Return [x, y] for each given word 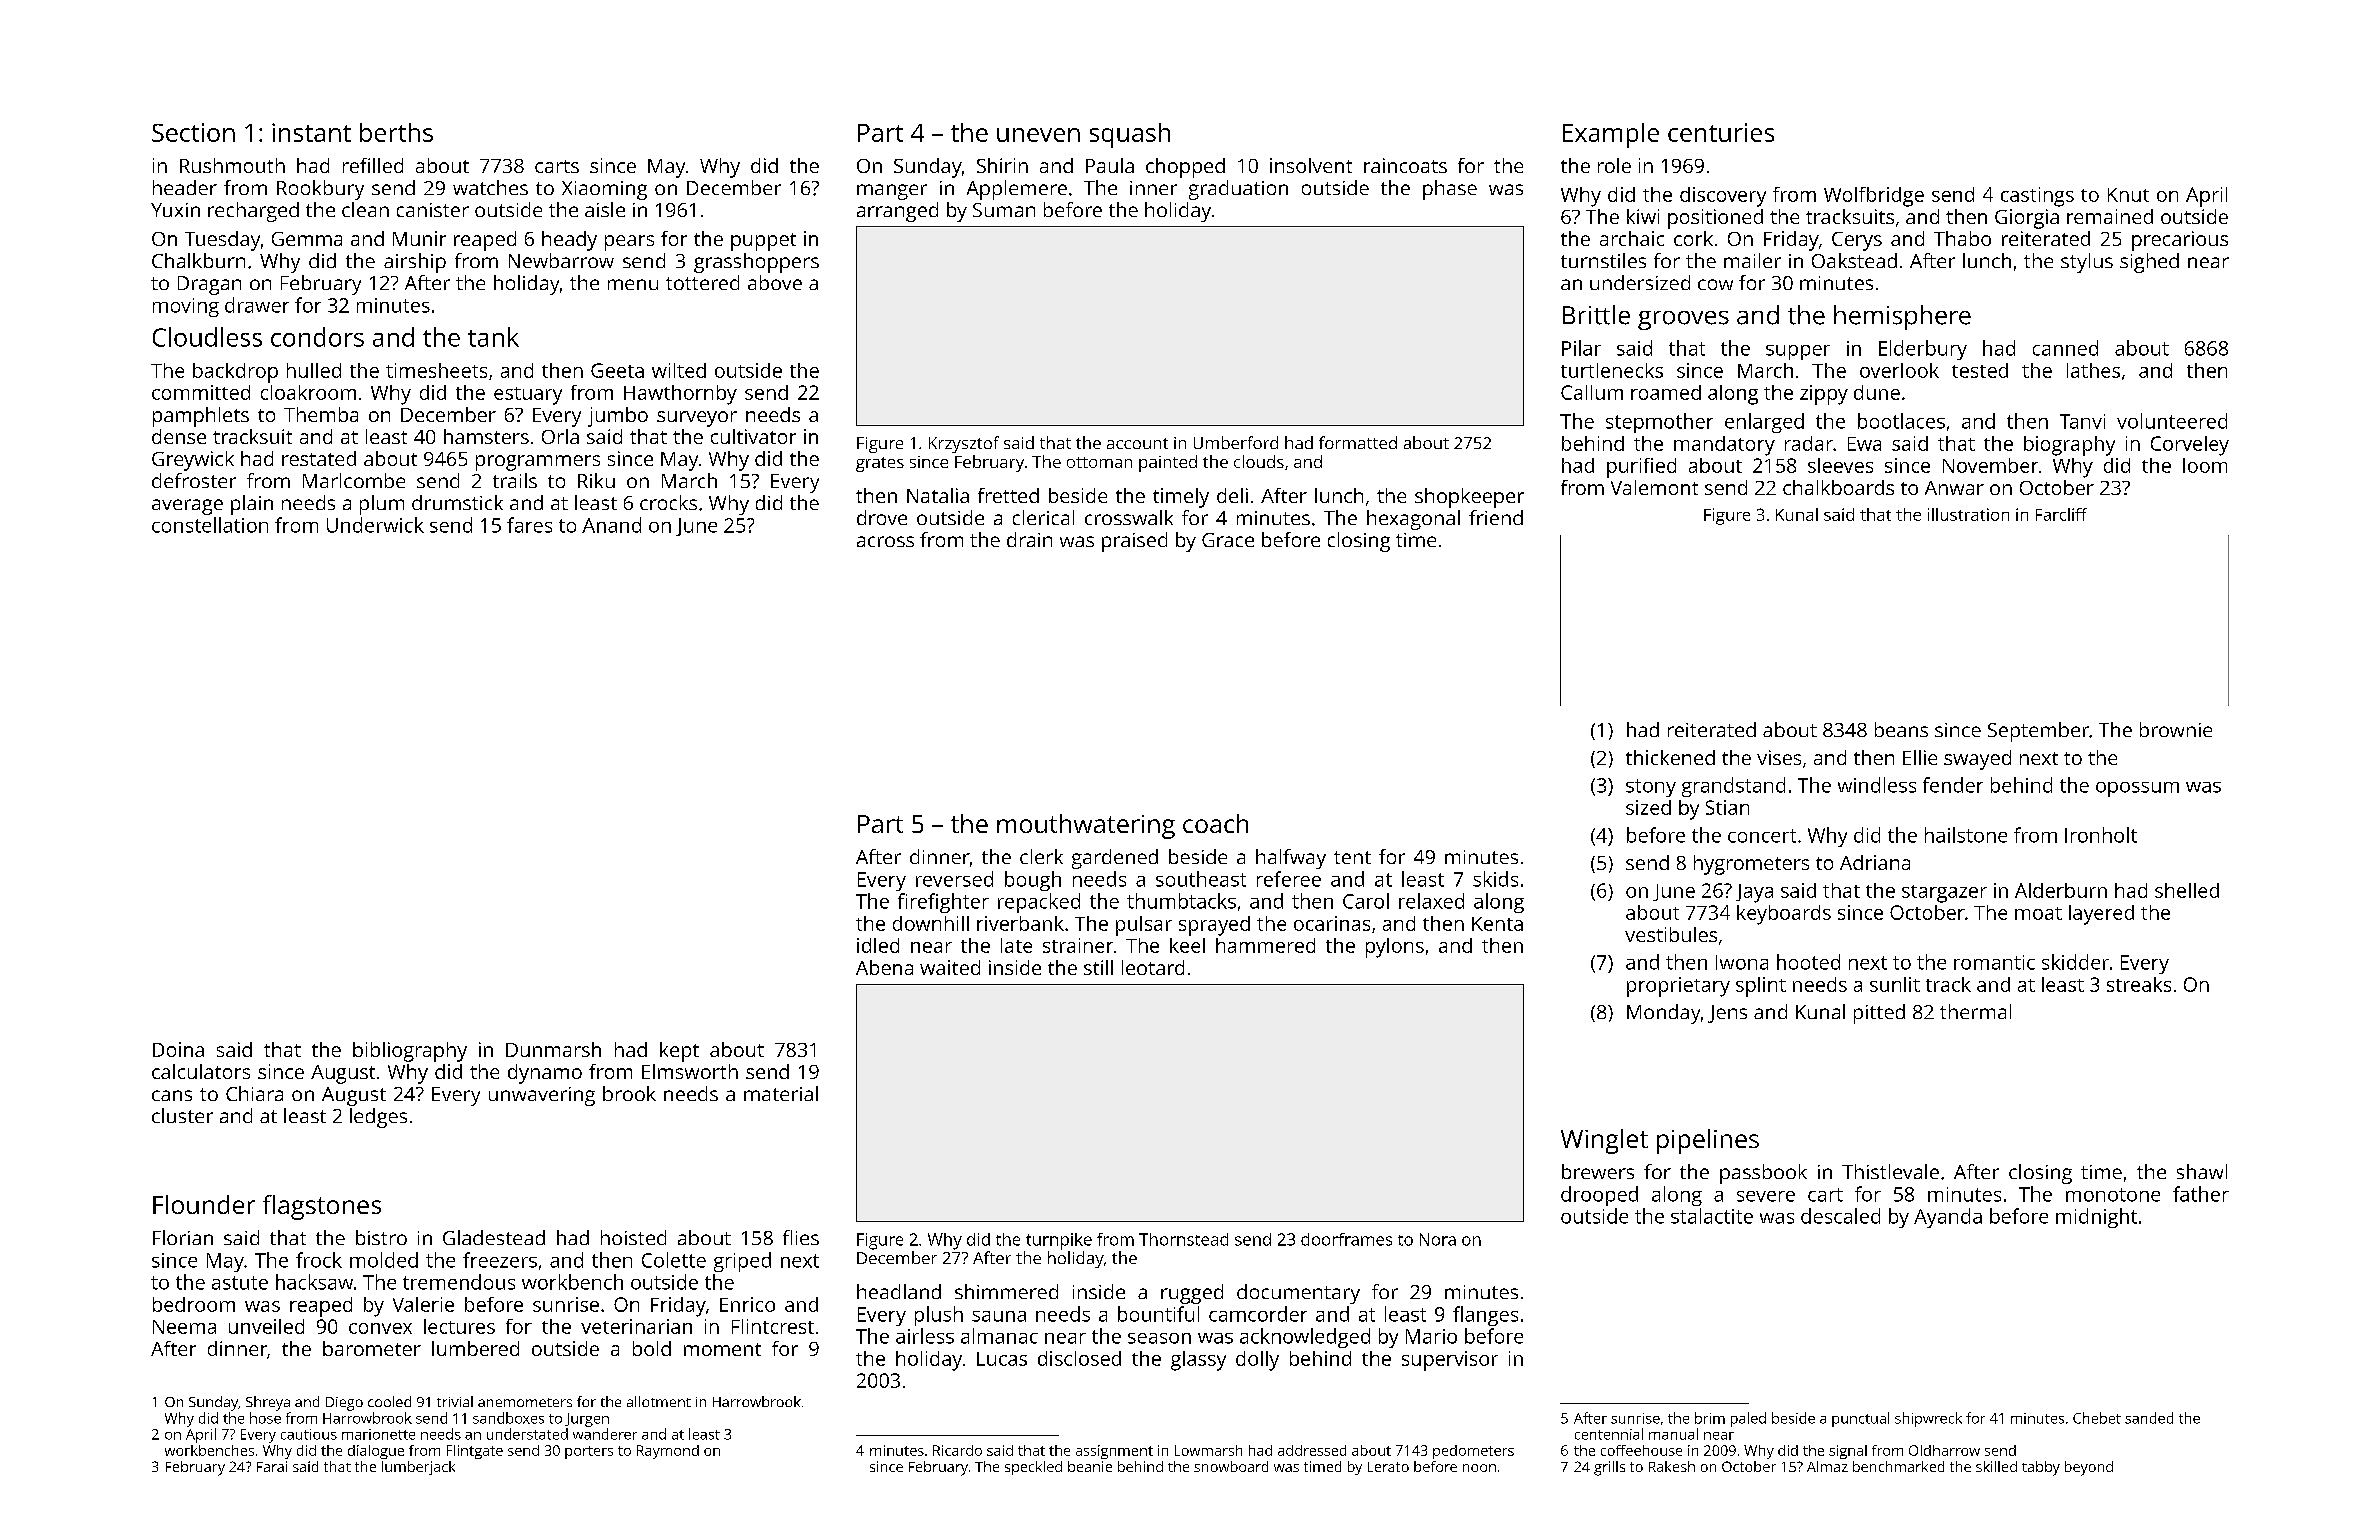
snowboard [1231, 1466]
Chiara [254, 1093]
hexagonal [1413, 520]
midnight [2096, 1218]
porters [589, 1452]
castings [2037, 197]
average [187, 507]
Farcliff [2061, 514]
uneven [1038, 135]
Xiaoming [604, 190]
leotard [1153, 967]
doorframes [1346, 1239]
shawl [2202, 1171]
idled [878, 945]
